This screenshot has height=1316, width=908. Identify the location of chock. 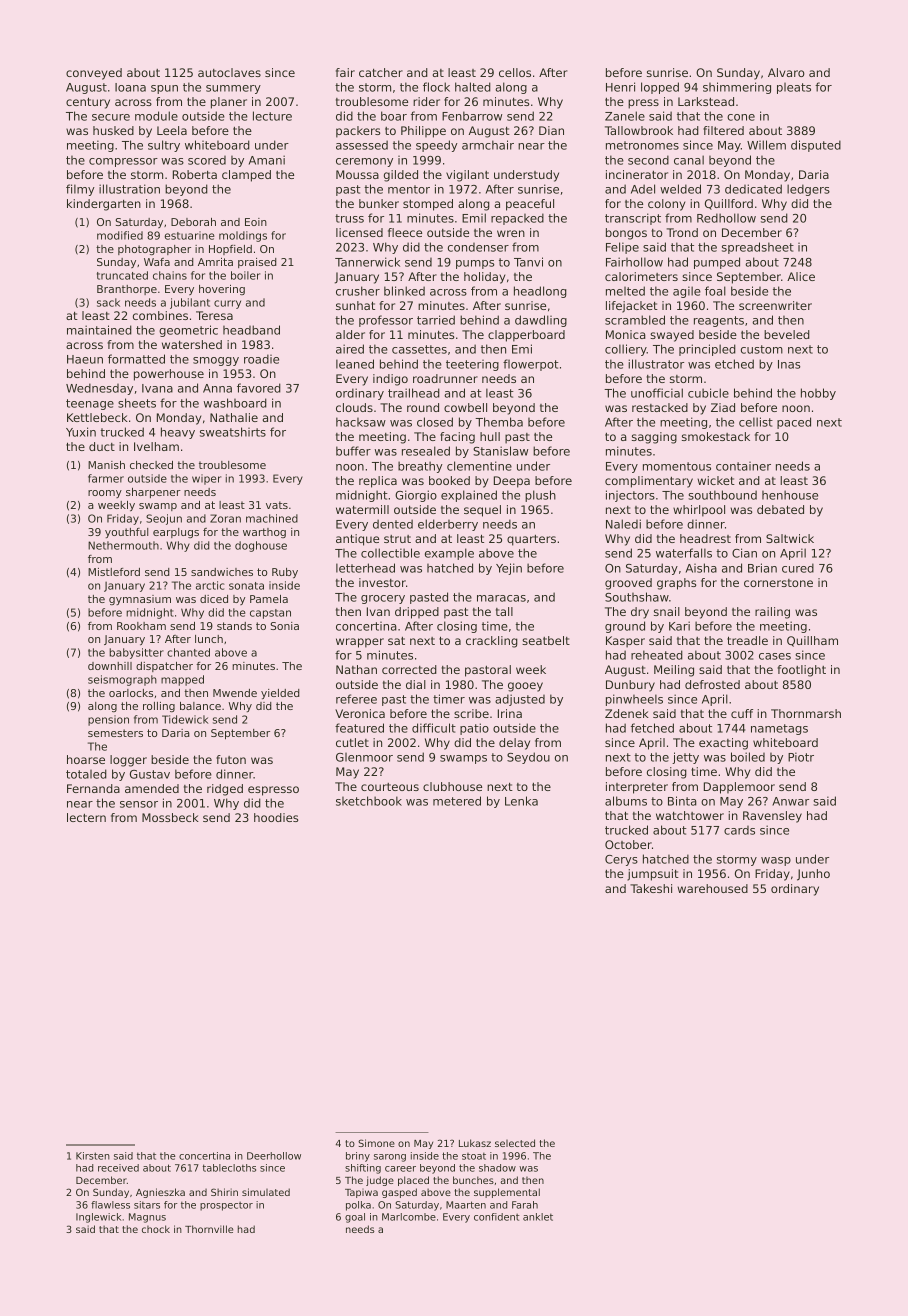
(156, 1229).
